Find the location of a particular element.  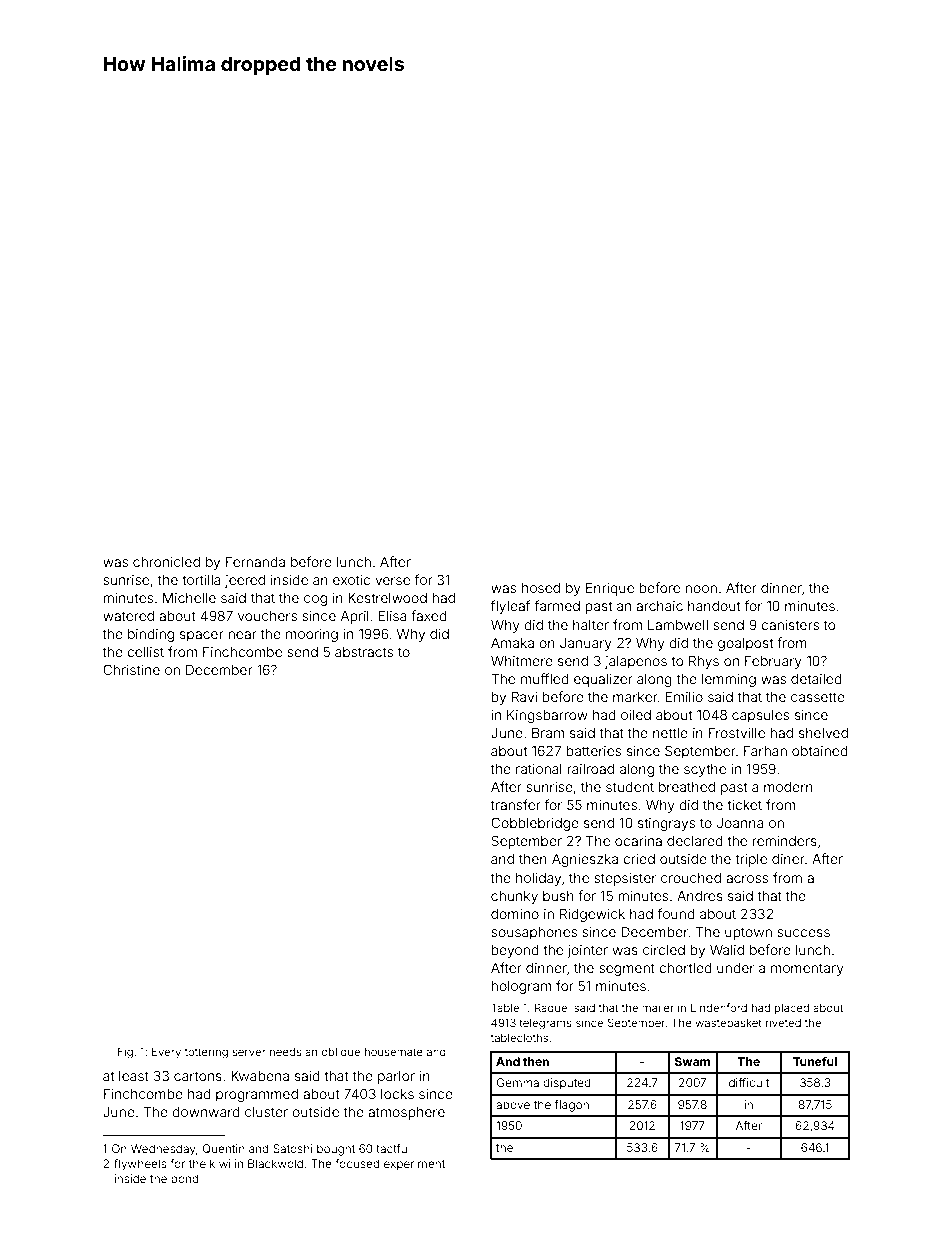

transfer is located at coordinates (516, 804).
